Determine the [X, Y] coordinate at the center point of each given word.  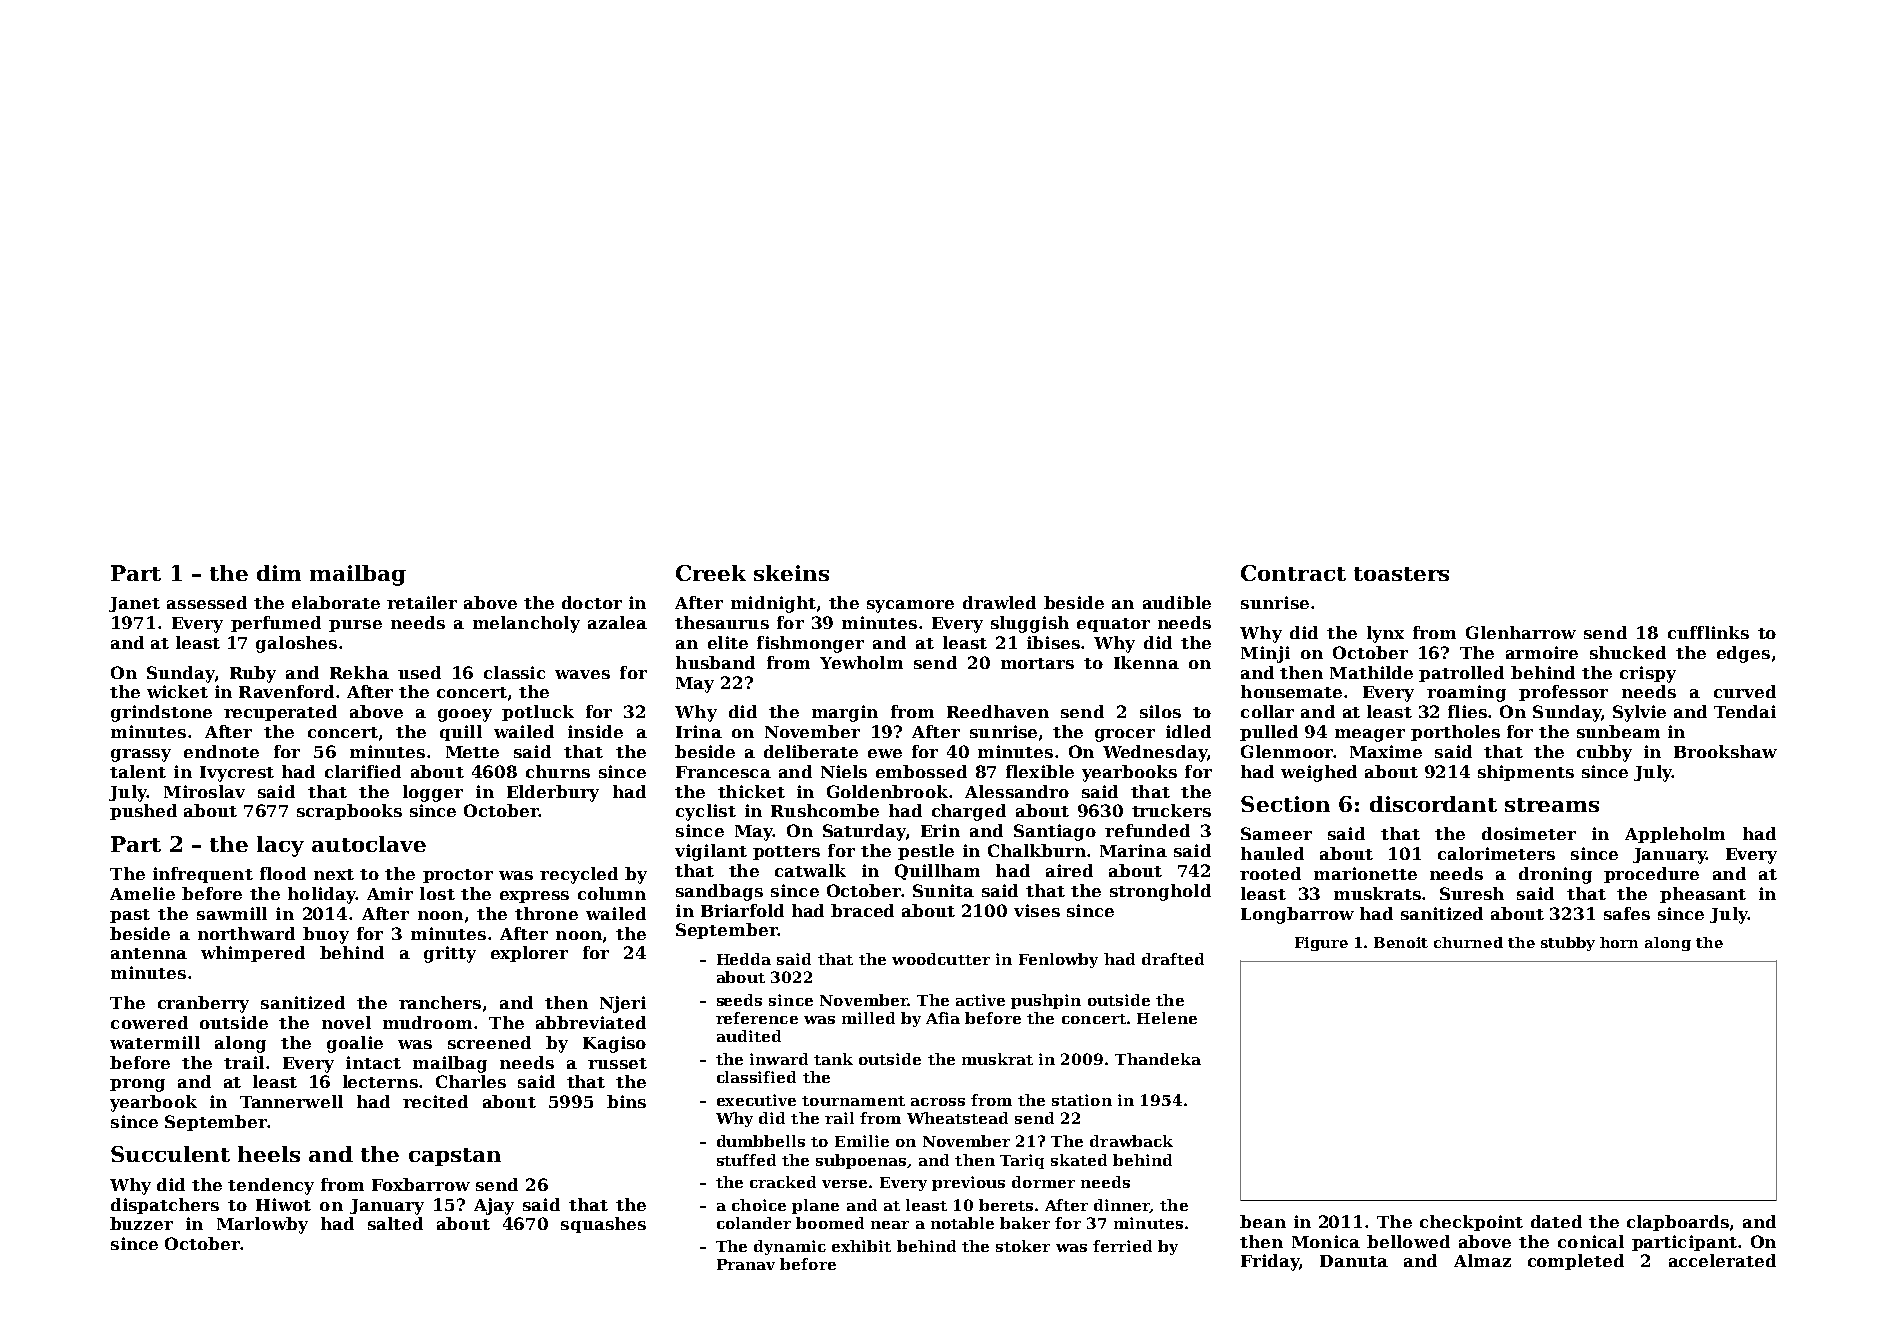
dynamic [790, 1247]
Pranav [746, 1264]
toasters [1401, 574]
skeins [791, 573]
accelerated [1722, 1260]
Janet [134, 604]
